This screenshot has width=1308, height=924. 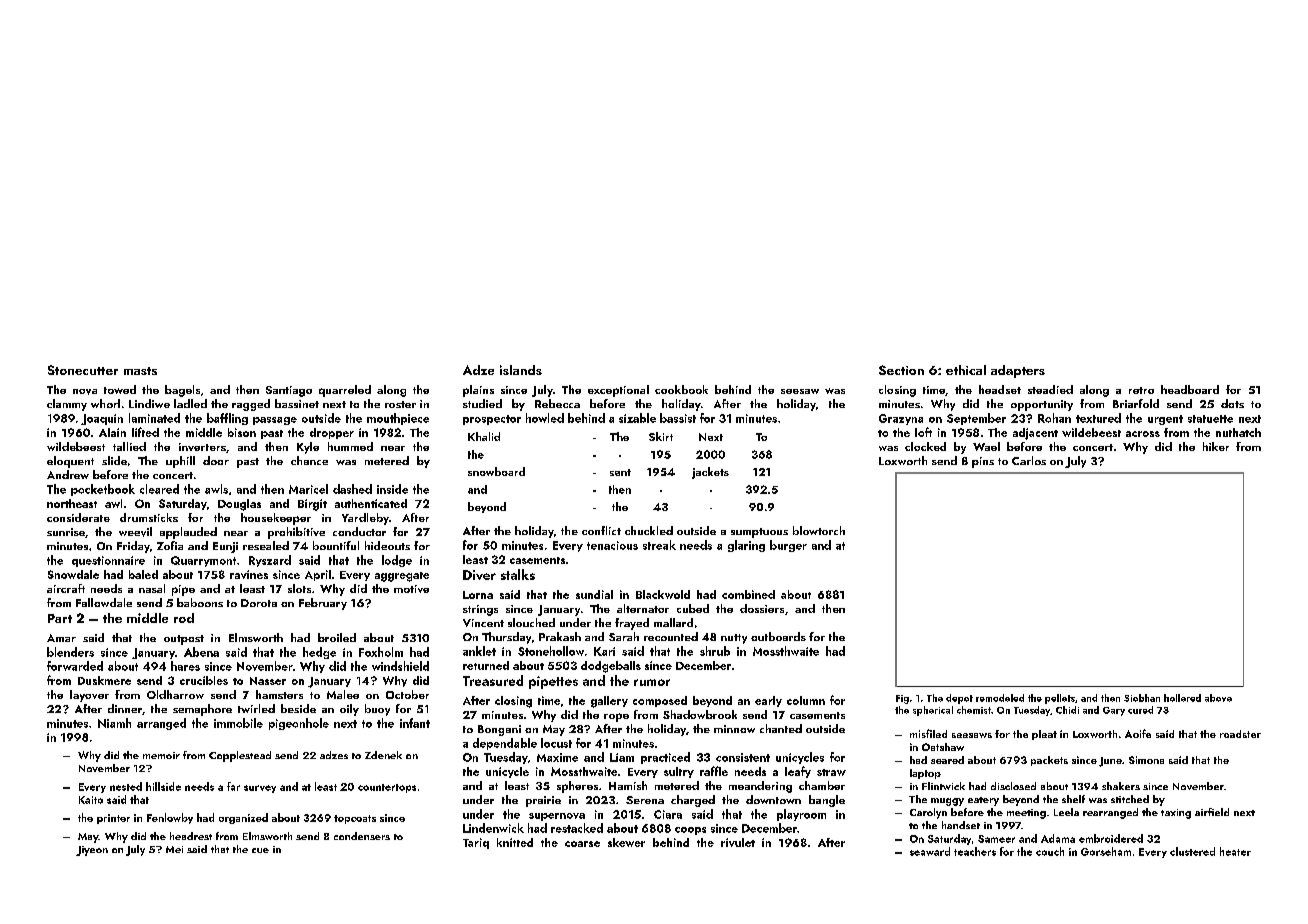 What do you see at coordinates (577, 787) in the screenshot?
I see `spheres` at bounding box center [577, 787].
